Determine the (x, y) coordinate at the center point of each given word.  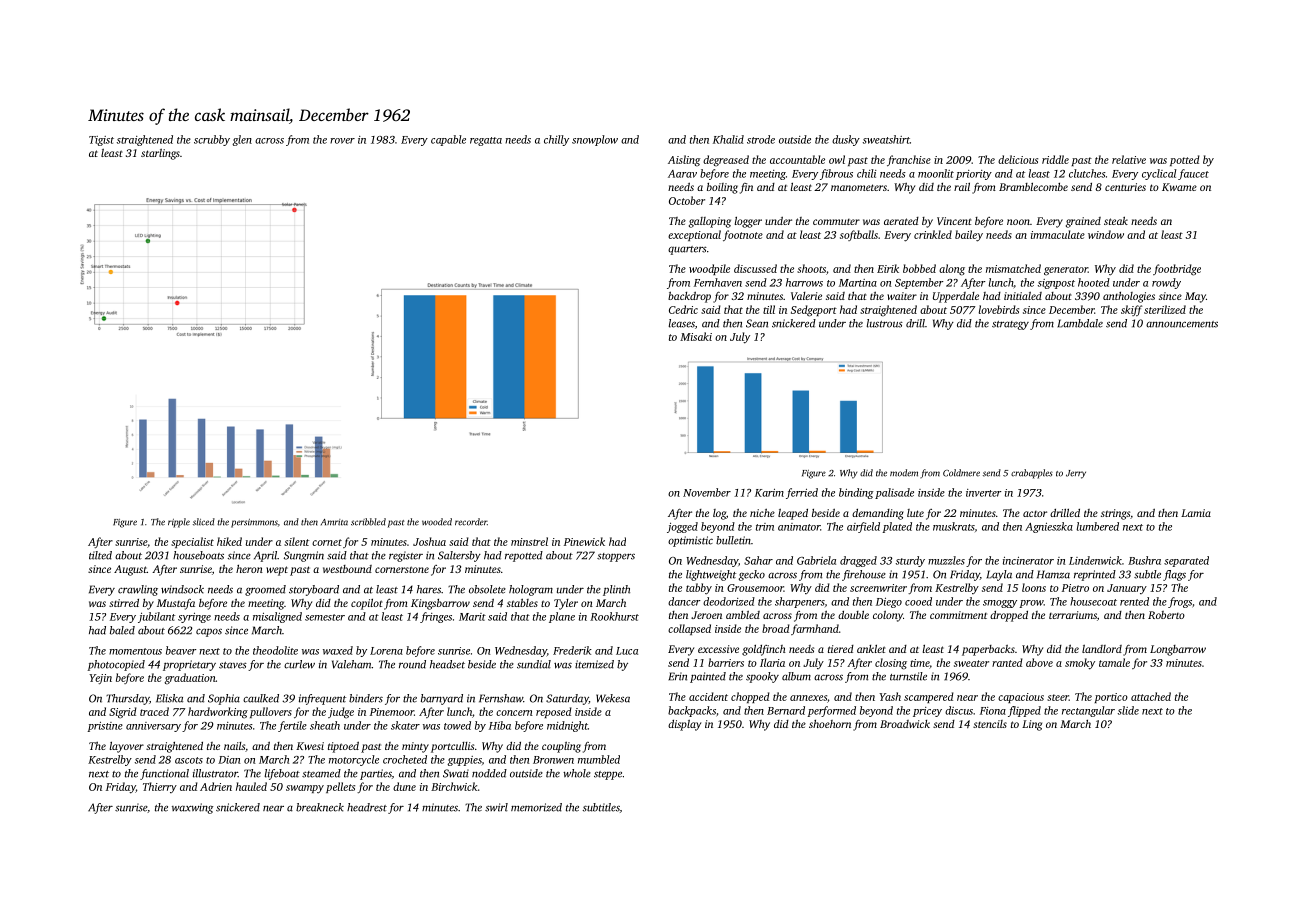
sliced (204, 522)
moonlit (936, 173)
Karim (769, 493)
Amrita (334, 522)
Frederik (572, 650)
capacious (1021, 698)
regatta (486, 141)
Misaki (696, 336)
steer (1058, 697)
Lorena (386, 651)
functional (164, 774)
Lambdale (1080, 323)
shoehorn (830, 724)
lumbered (1097, 526)
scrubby (212, 140)
